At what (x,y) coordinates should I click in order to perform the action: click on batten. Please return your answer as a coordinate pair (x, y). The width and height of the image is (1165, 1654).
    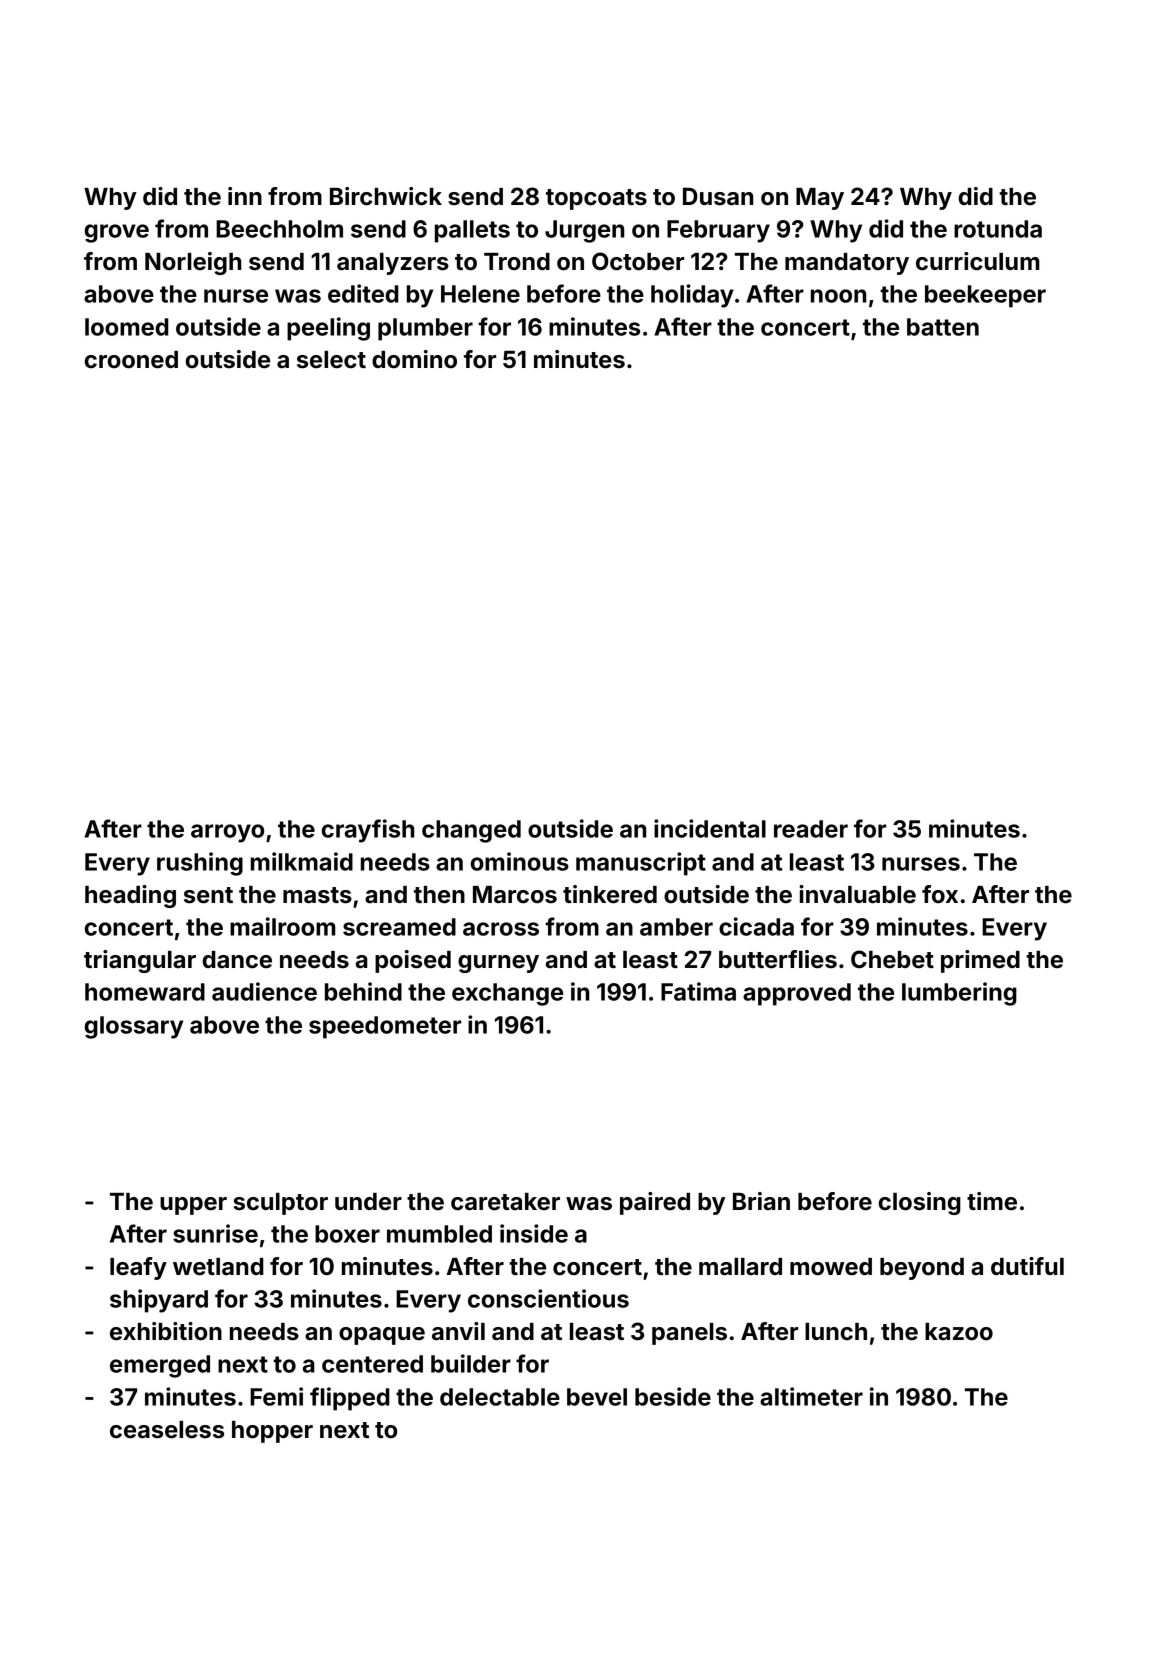
    Looking at the image, I should click on (943, 327).
